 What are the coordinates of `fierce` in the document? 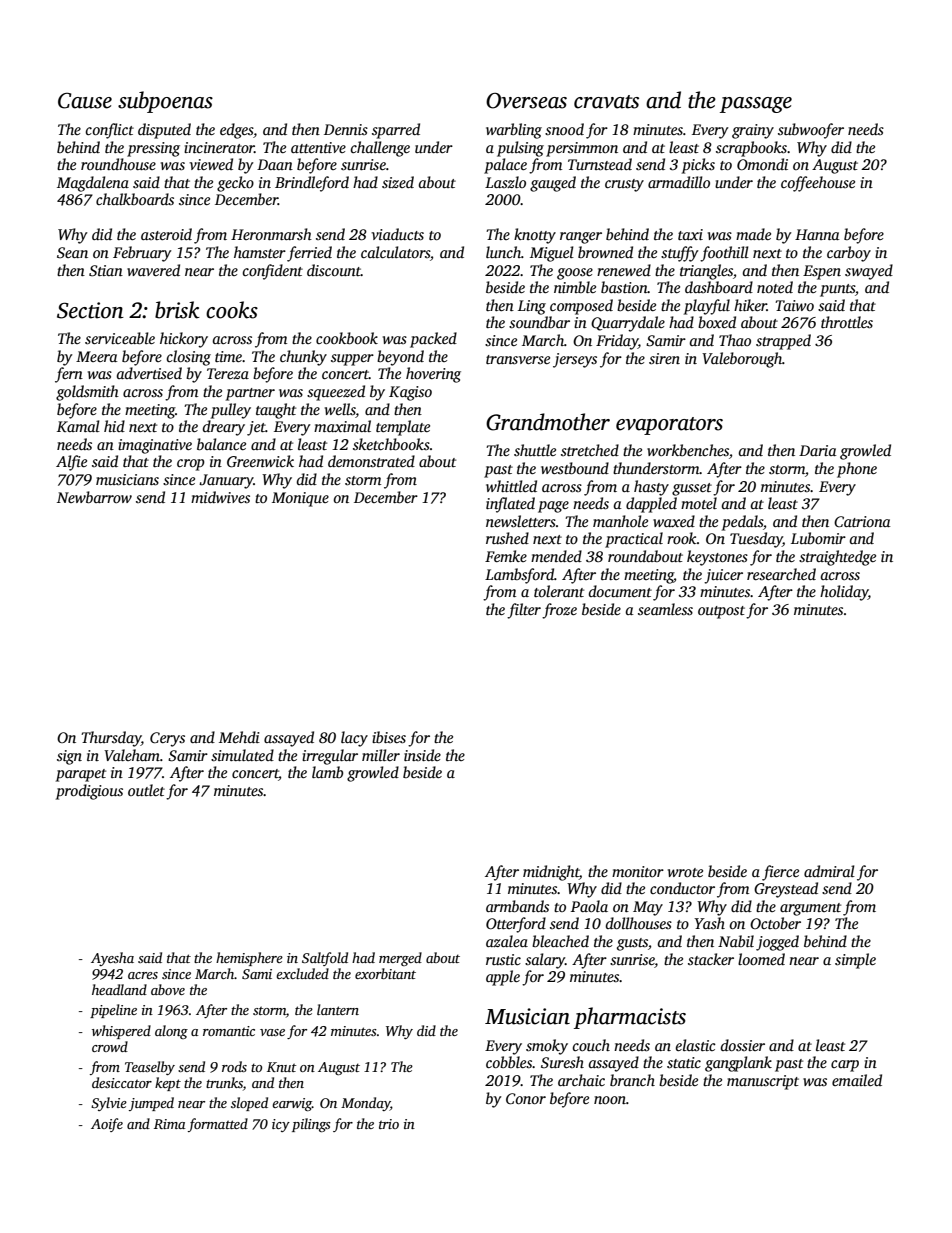 It's located at (780, 873).
